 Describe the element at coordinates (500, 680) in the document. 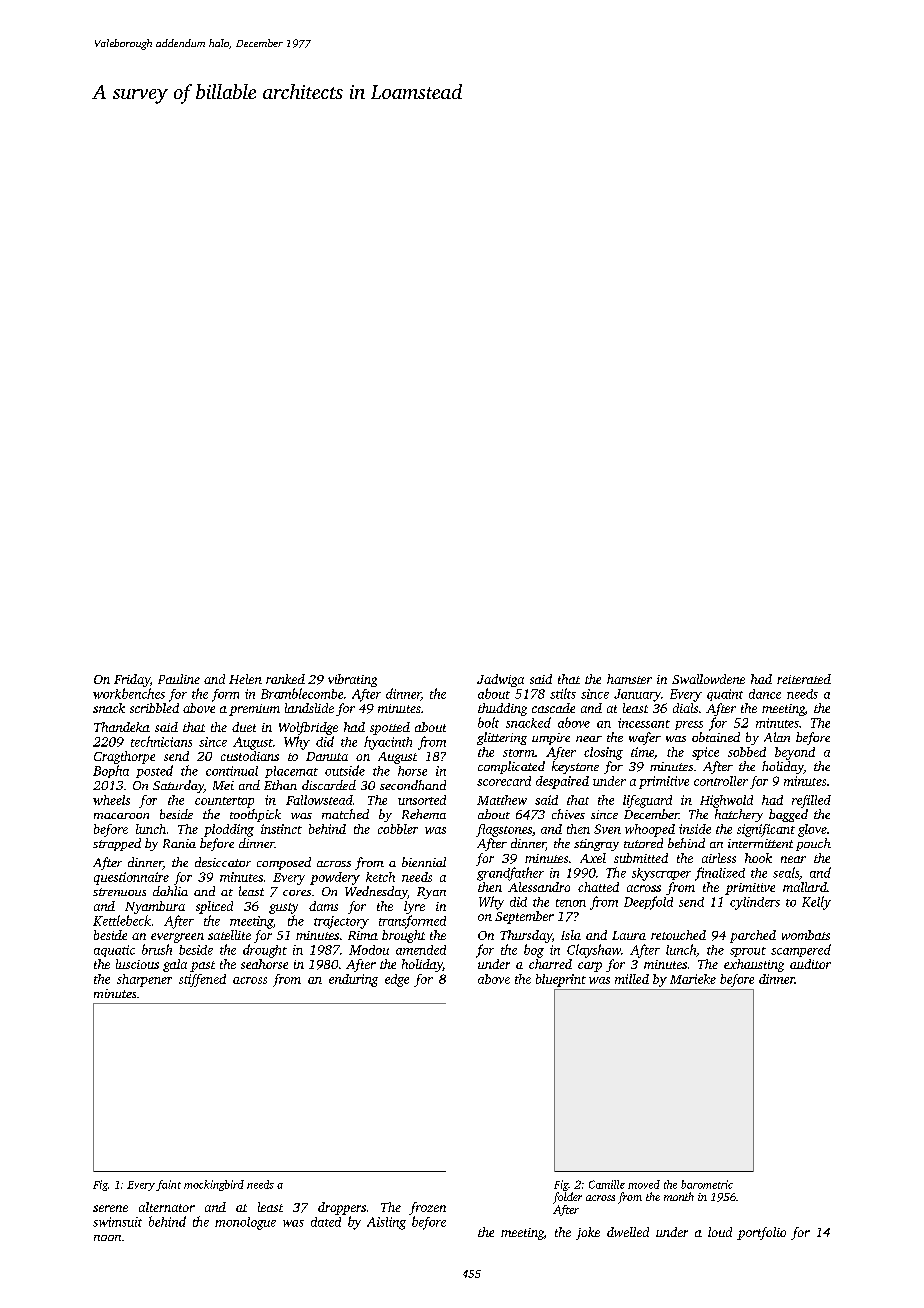

I see `Jadwiga` at that location.
